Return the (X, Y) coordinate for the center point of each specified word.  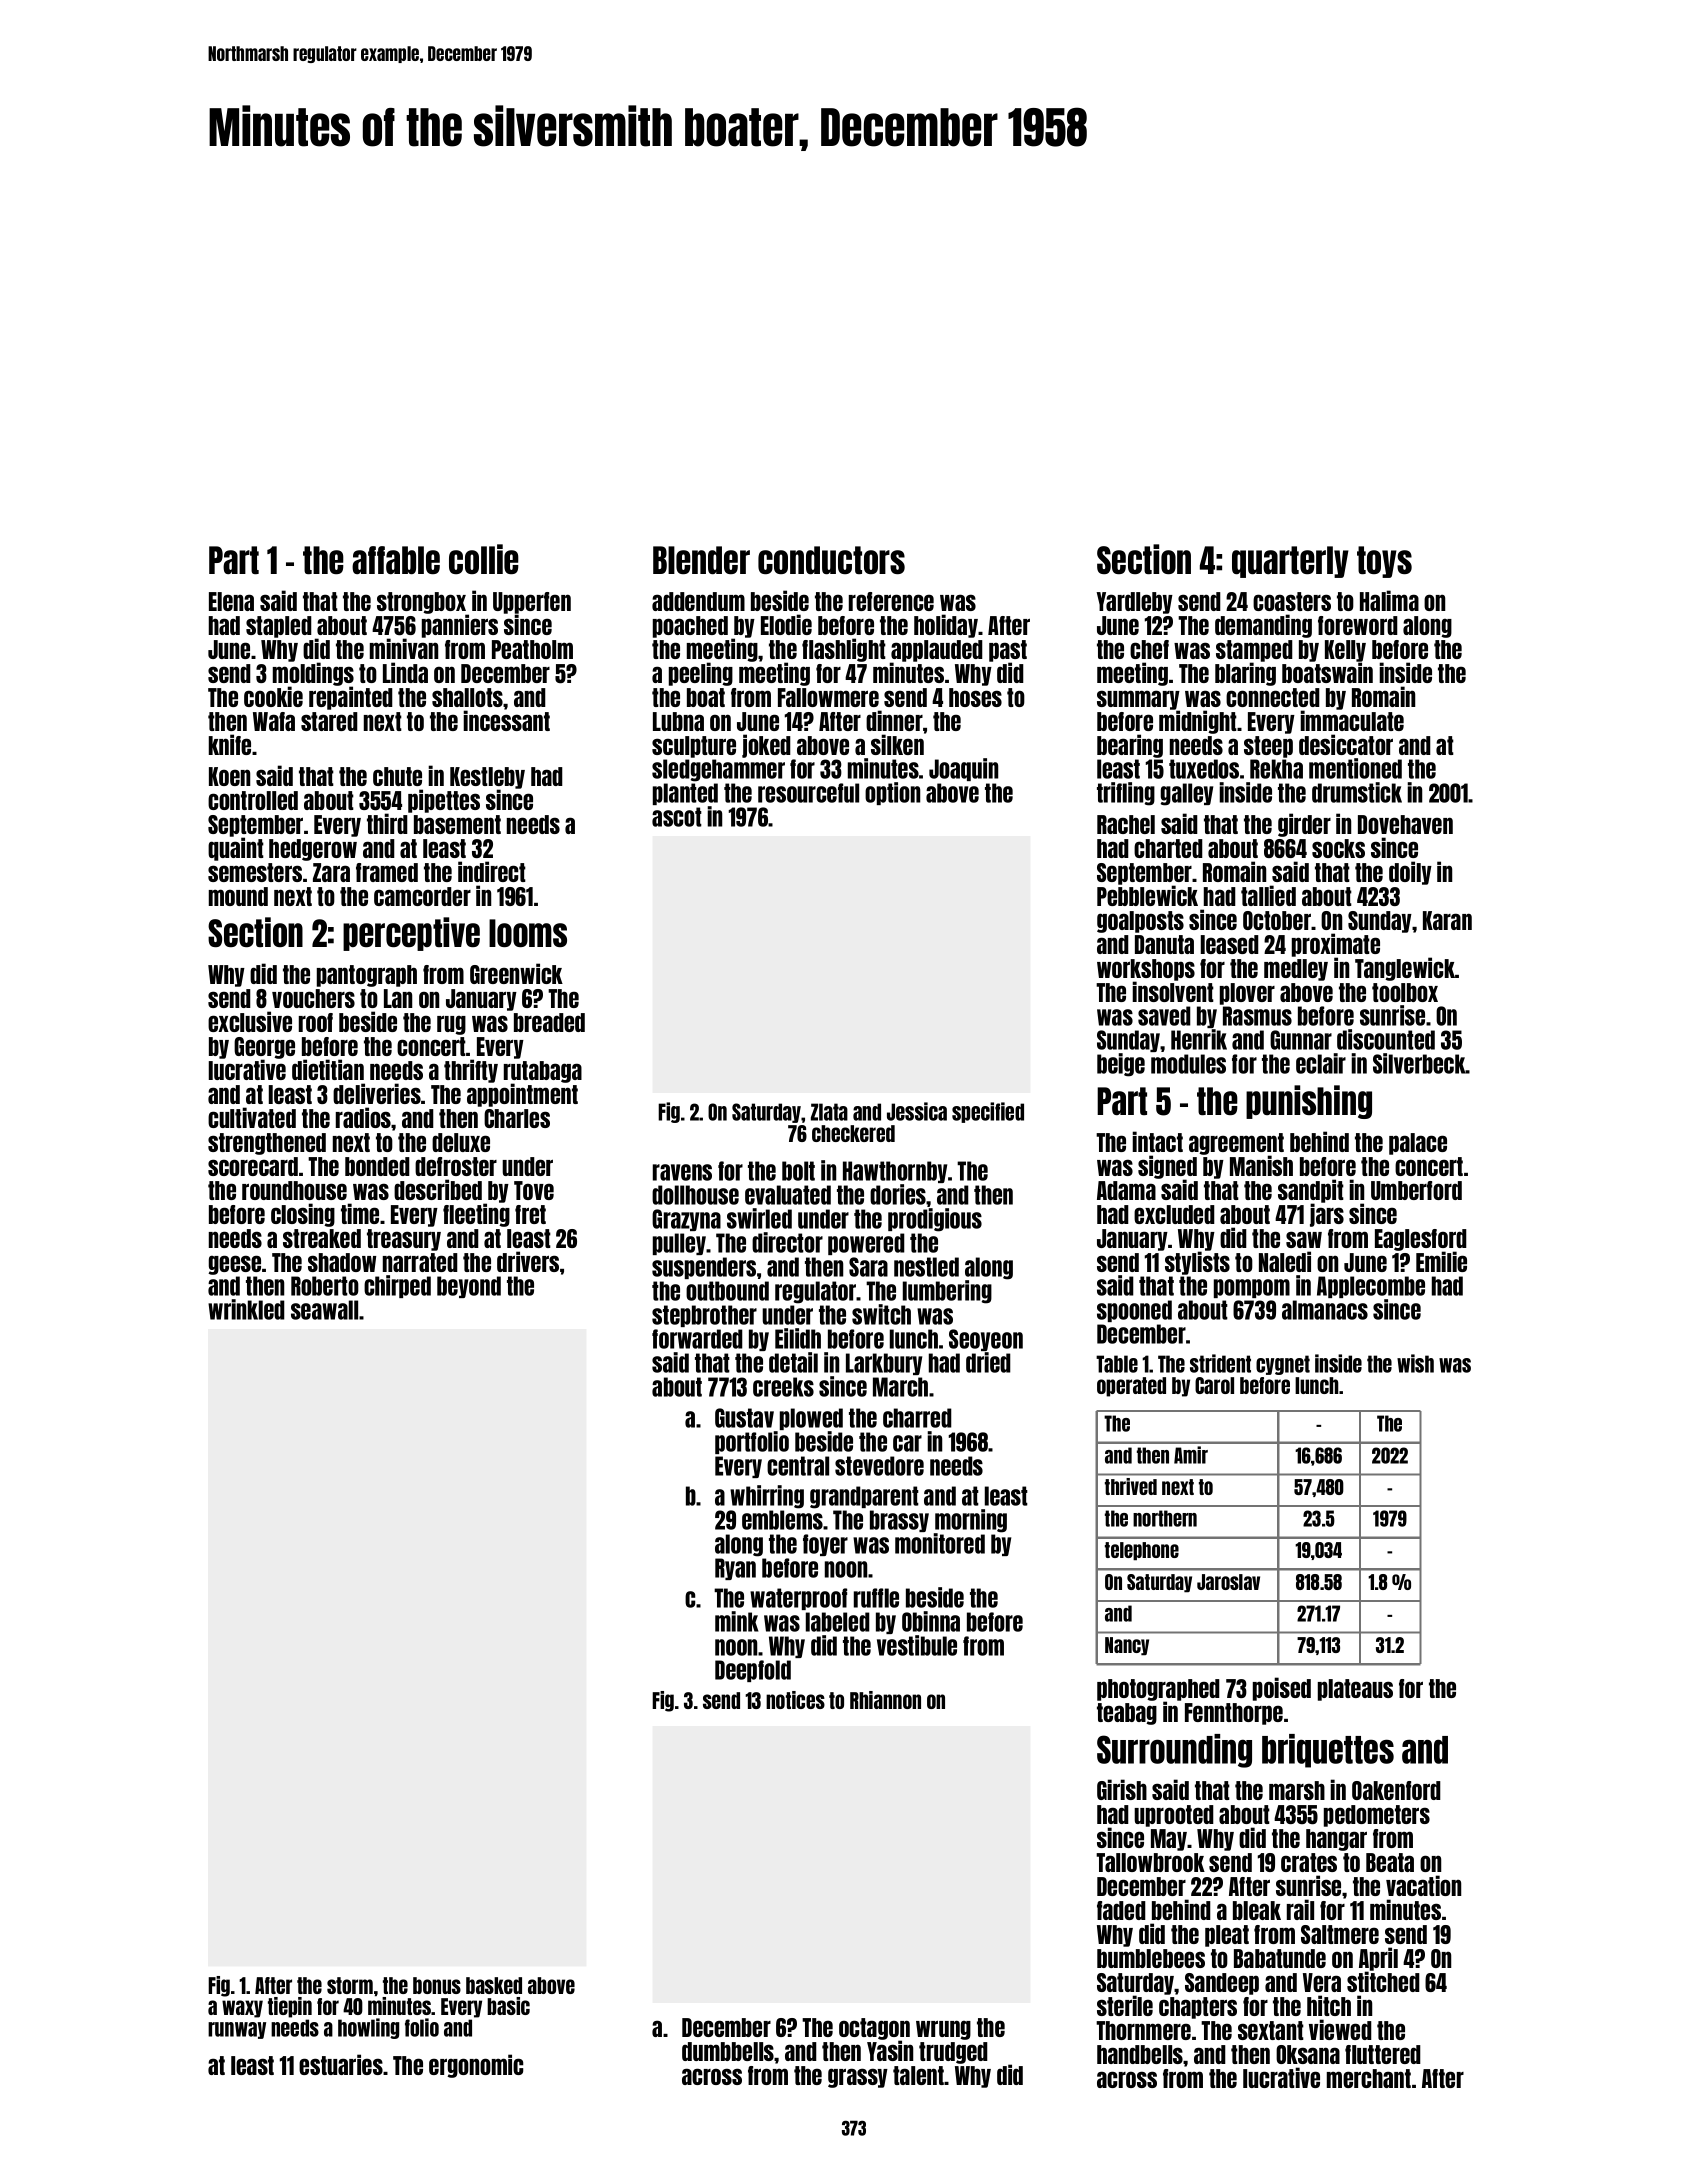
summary (1138, 700)
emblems (782, 1520)
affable (396, 560)
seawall (324, 1310)
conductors (831, 560)
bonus (437, 1985)
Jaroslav (1228, 1582)
